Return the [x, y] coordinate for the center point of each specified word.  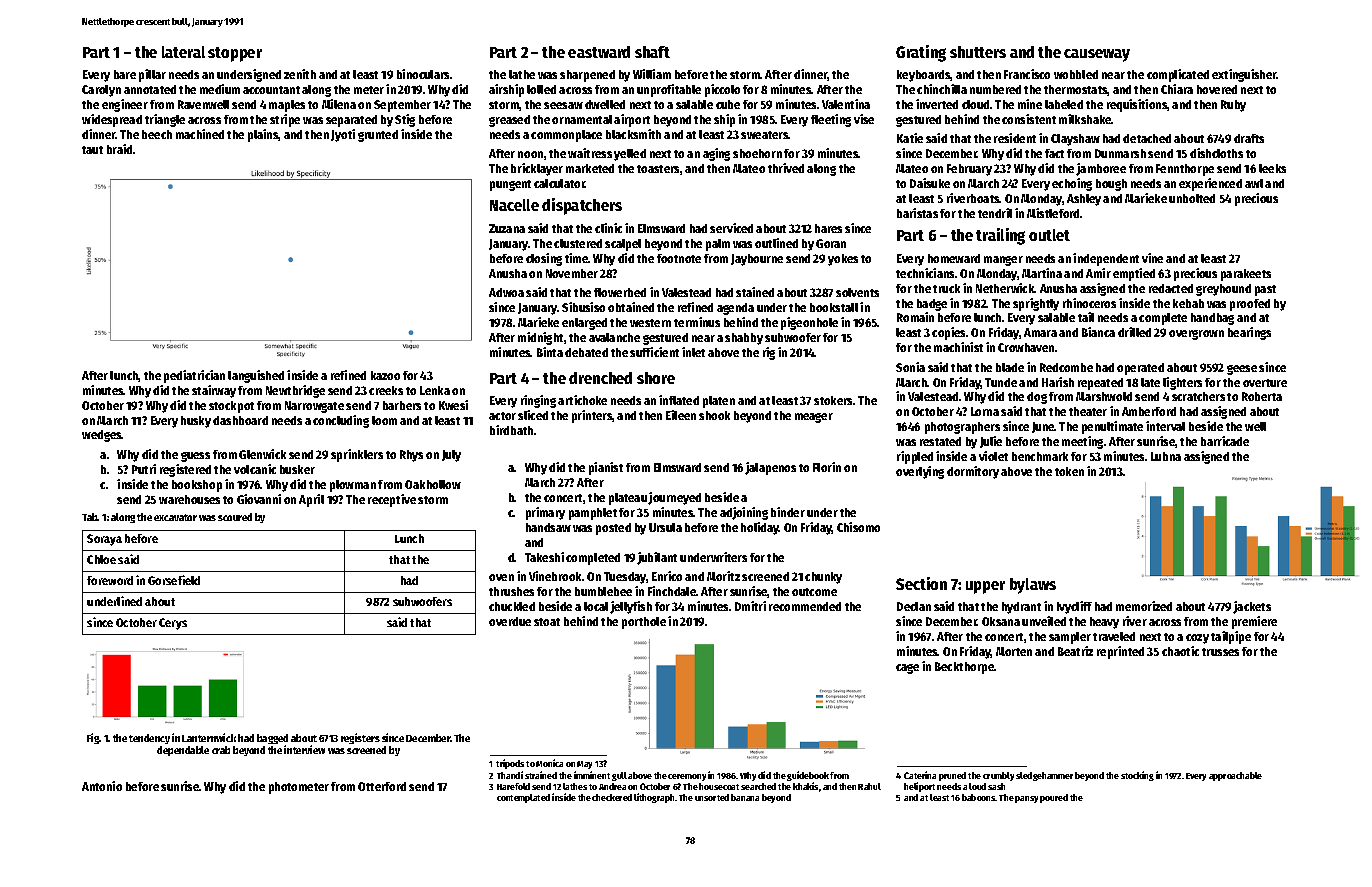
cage [907, 669]
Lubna [1166, 456]
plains [263, 135]
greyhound [1223, 290]
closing [544, 259]
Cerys [173, 624]
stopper [235, 54]
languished [256, 376]
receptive [392, 500]
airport [632, 120]
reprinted [1120, 652]
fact [1054, 153]
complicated [1178, 75]
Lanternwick [209, 737]
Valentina [846, 104]
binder [788, 512]
